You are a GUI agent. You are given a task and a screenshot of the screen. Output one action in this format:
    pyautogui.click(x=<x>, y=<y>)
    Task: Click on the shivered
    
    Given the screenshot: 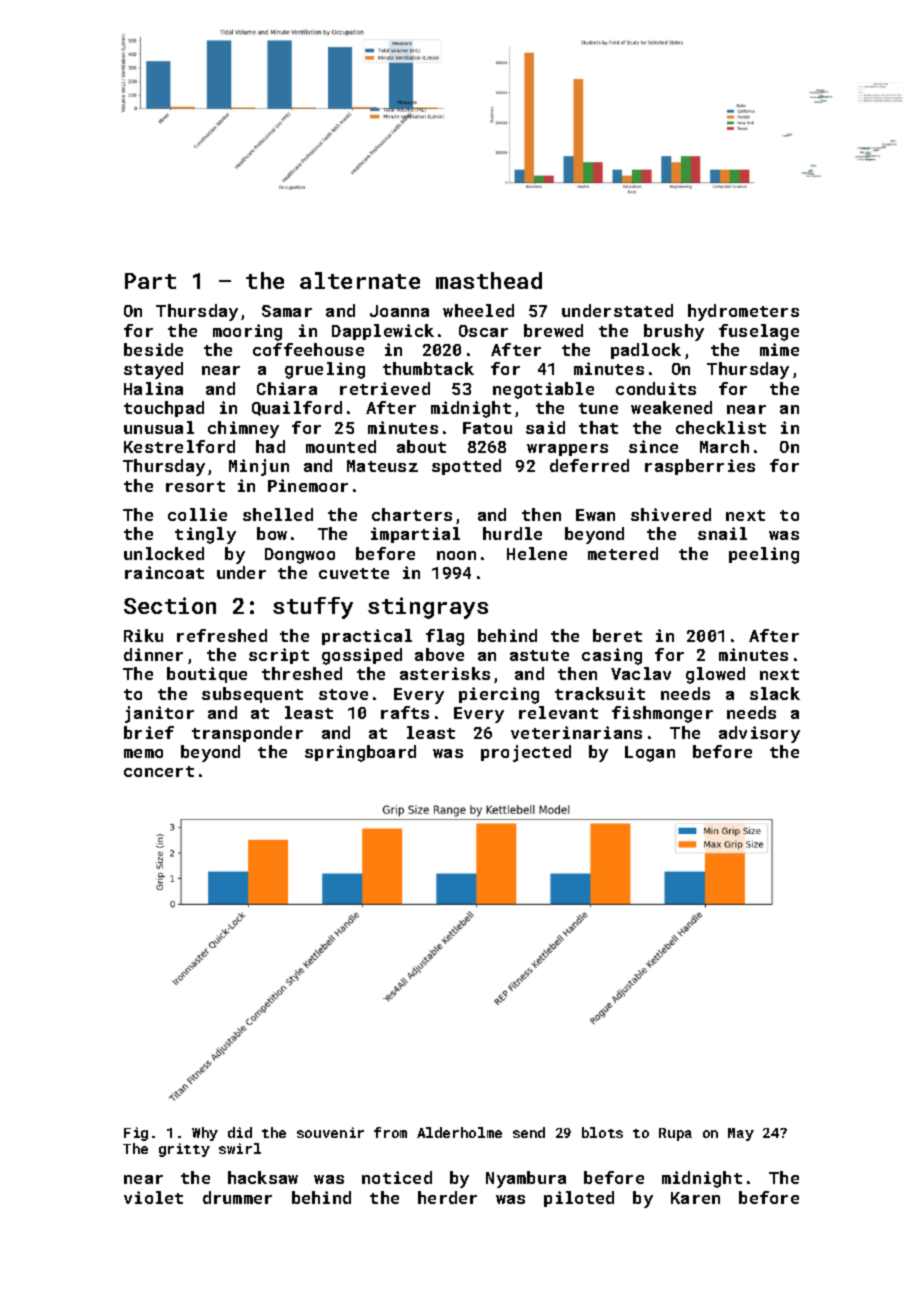 What is the action you would take?
    pyautogui.click(x=671, y=514)
